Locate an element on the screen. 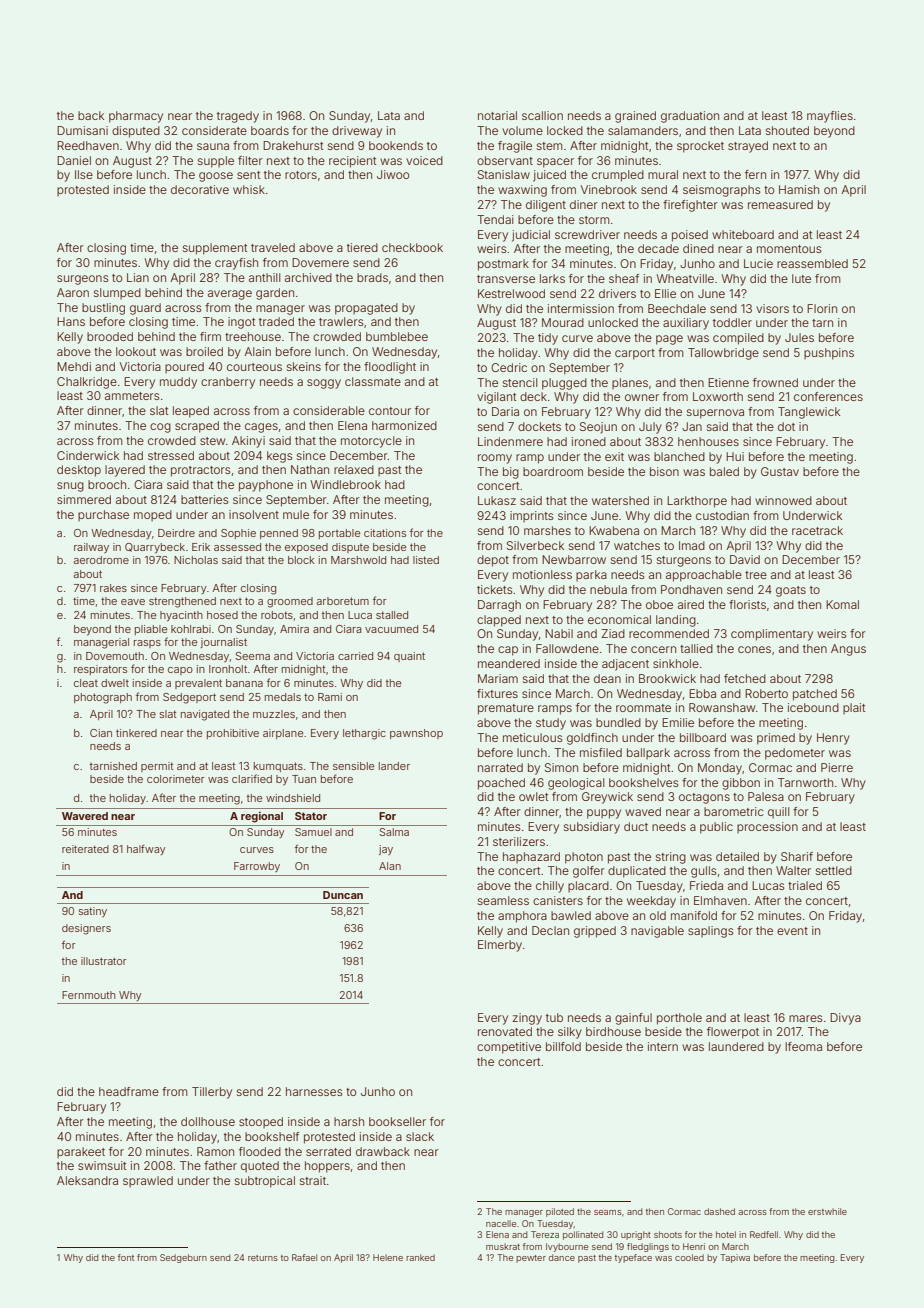 This screenshot has width=924, height=1308. graduation is located at coordinates (690, 117).
